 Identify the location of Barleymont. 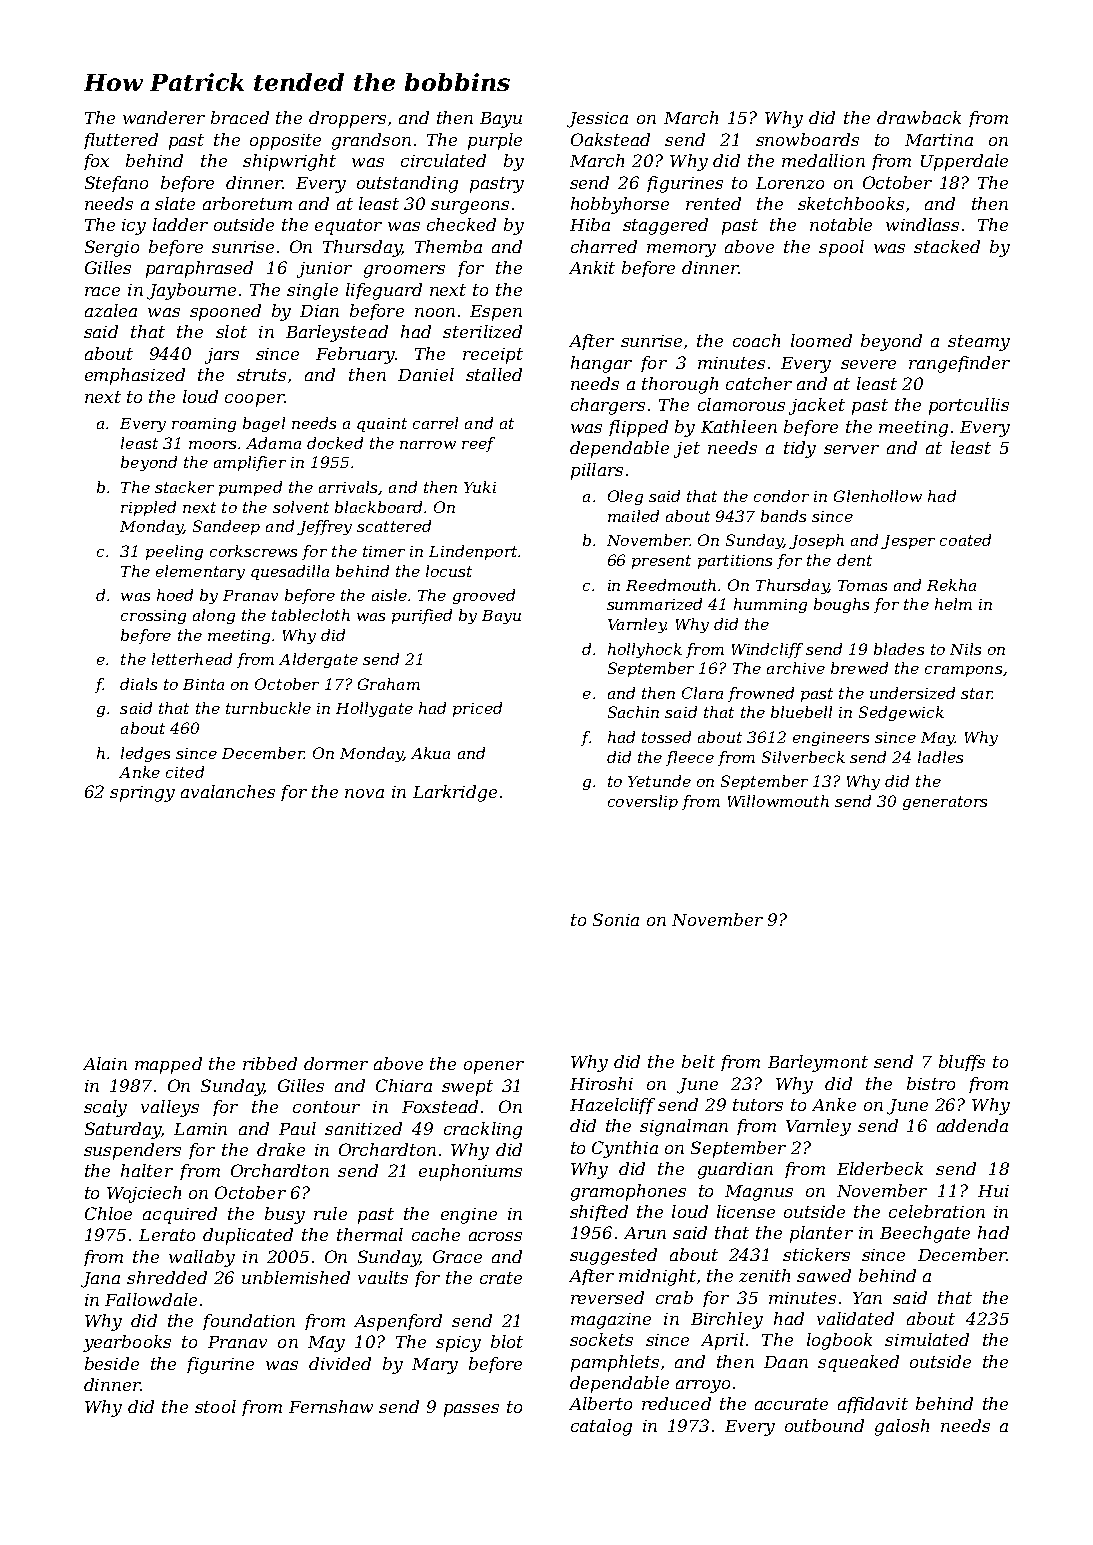
(818, 1063).
